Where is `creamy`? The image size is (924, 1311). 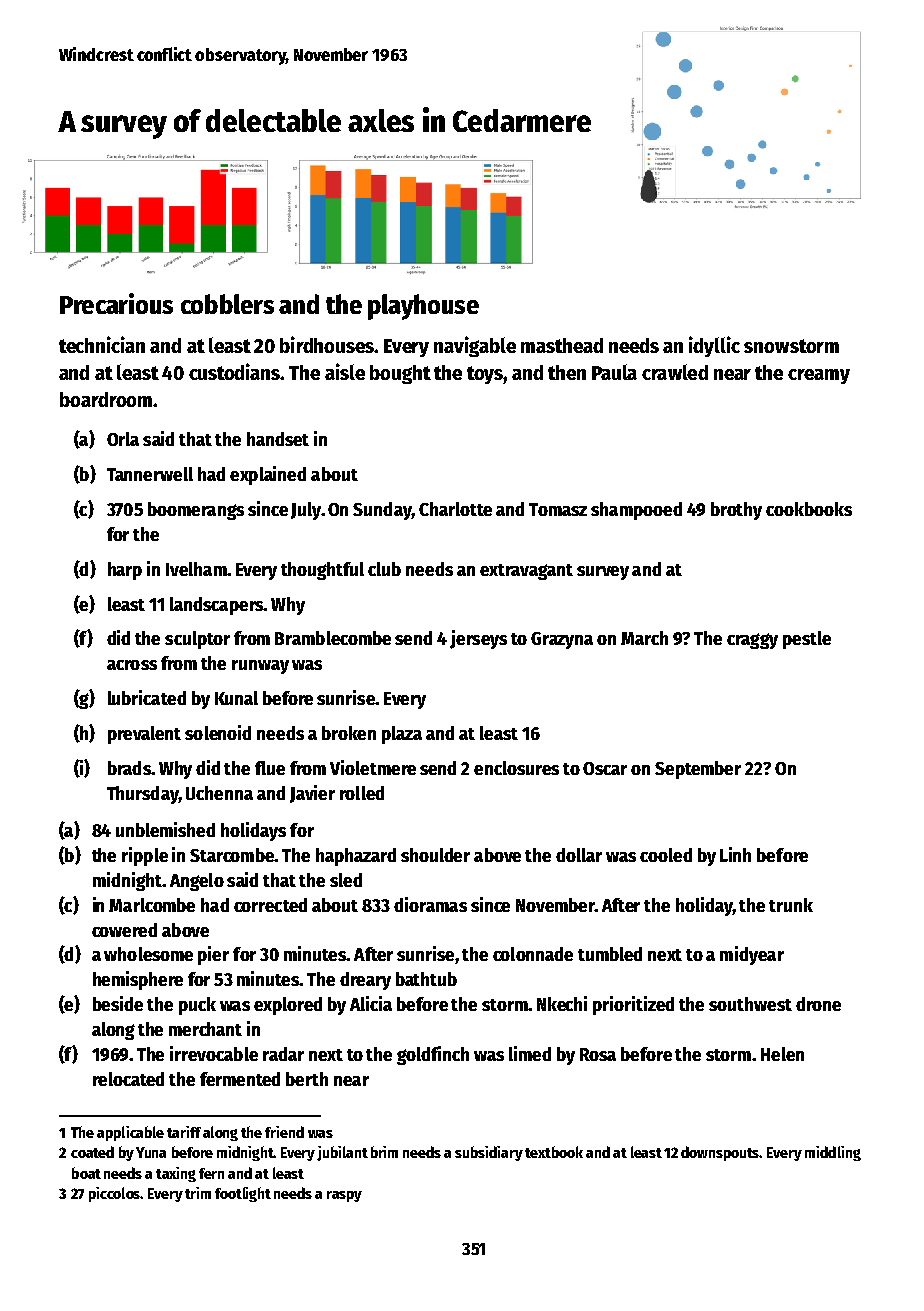
creamy is located at coordinates (819, 376).
